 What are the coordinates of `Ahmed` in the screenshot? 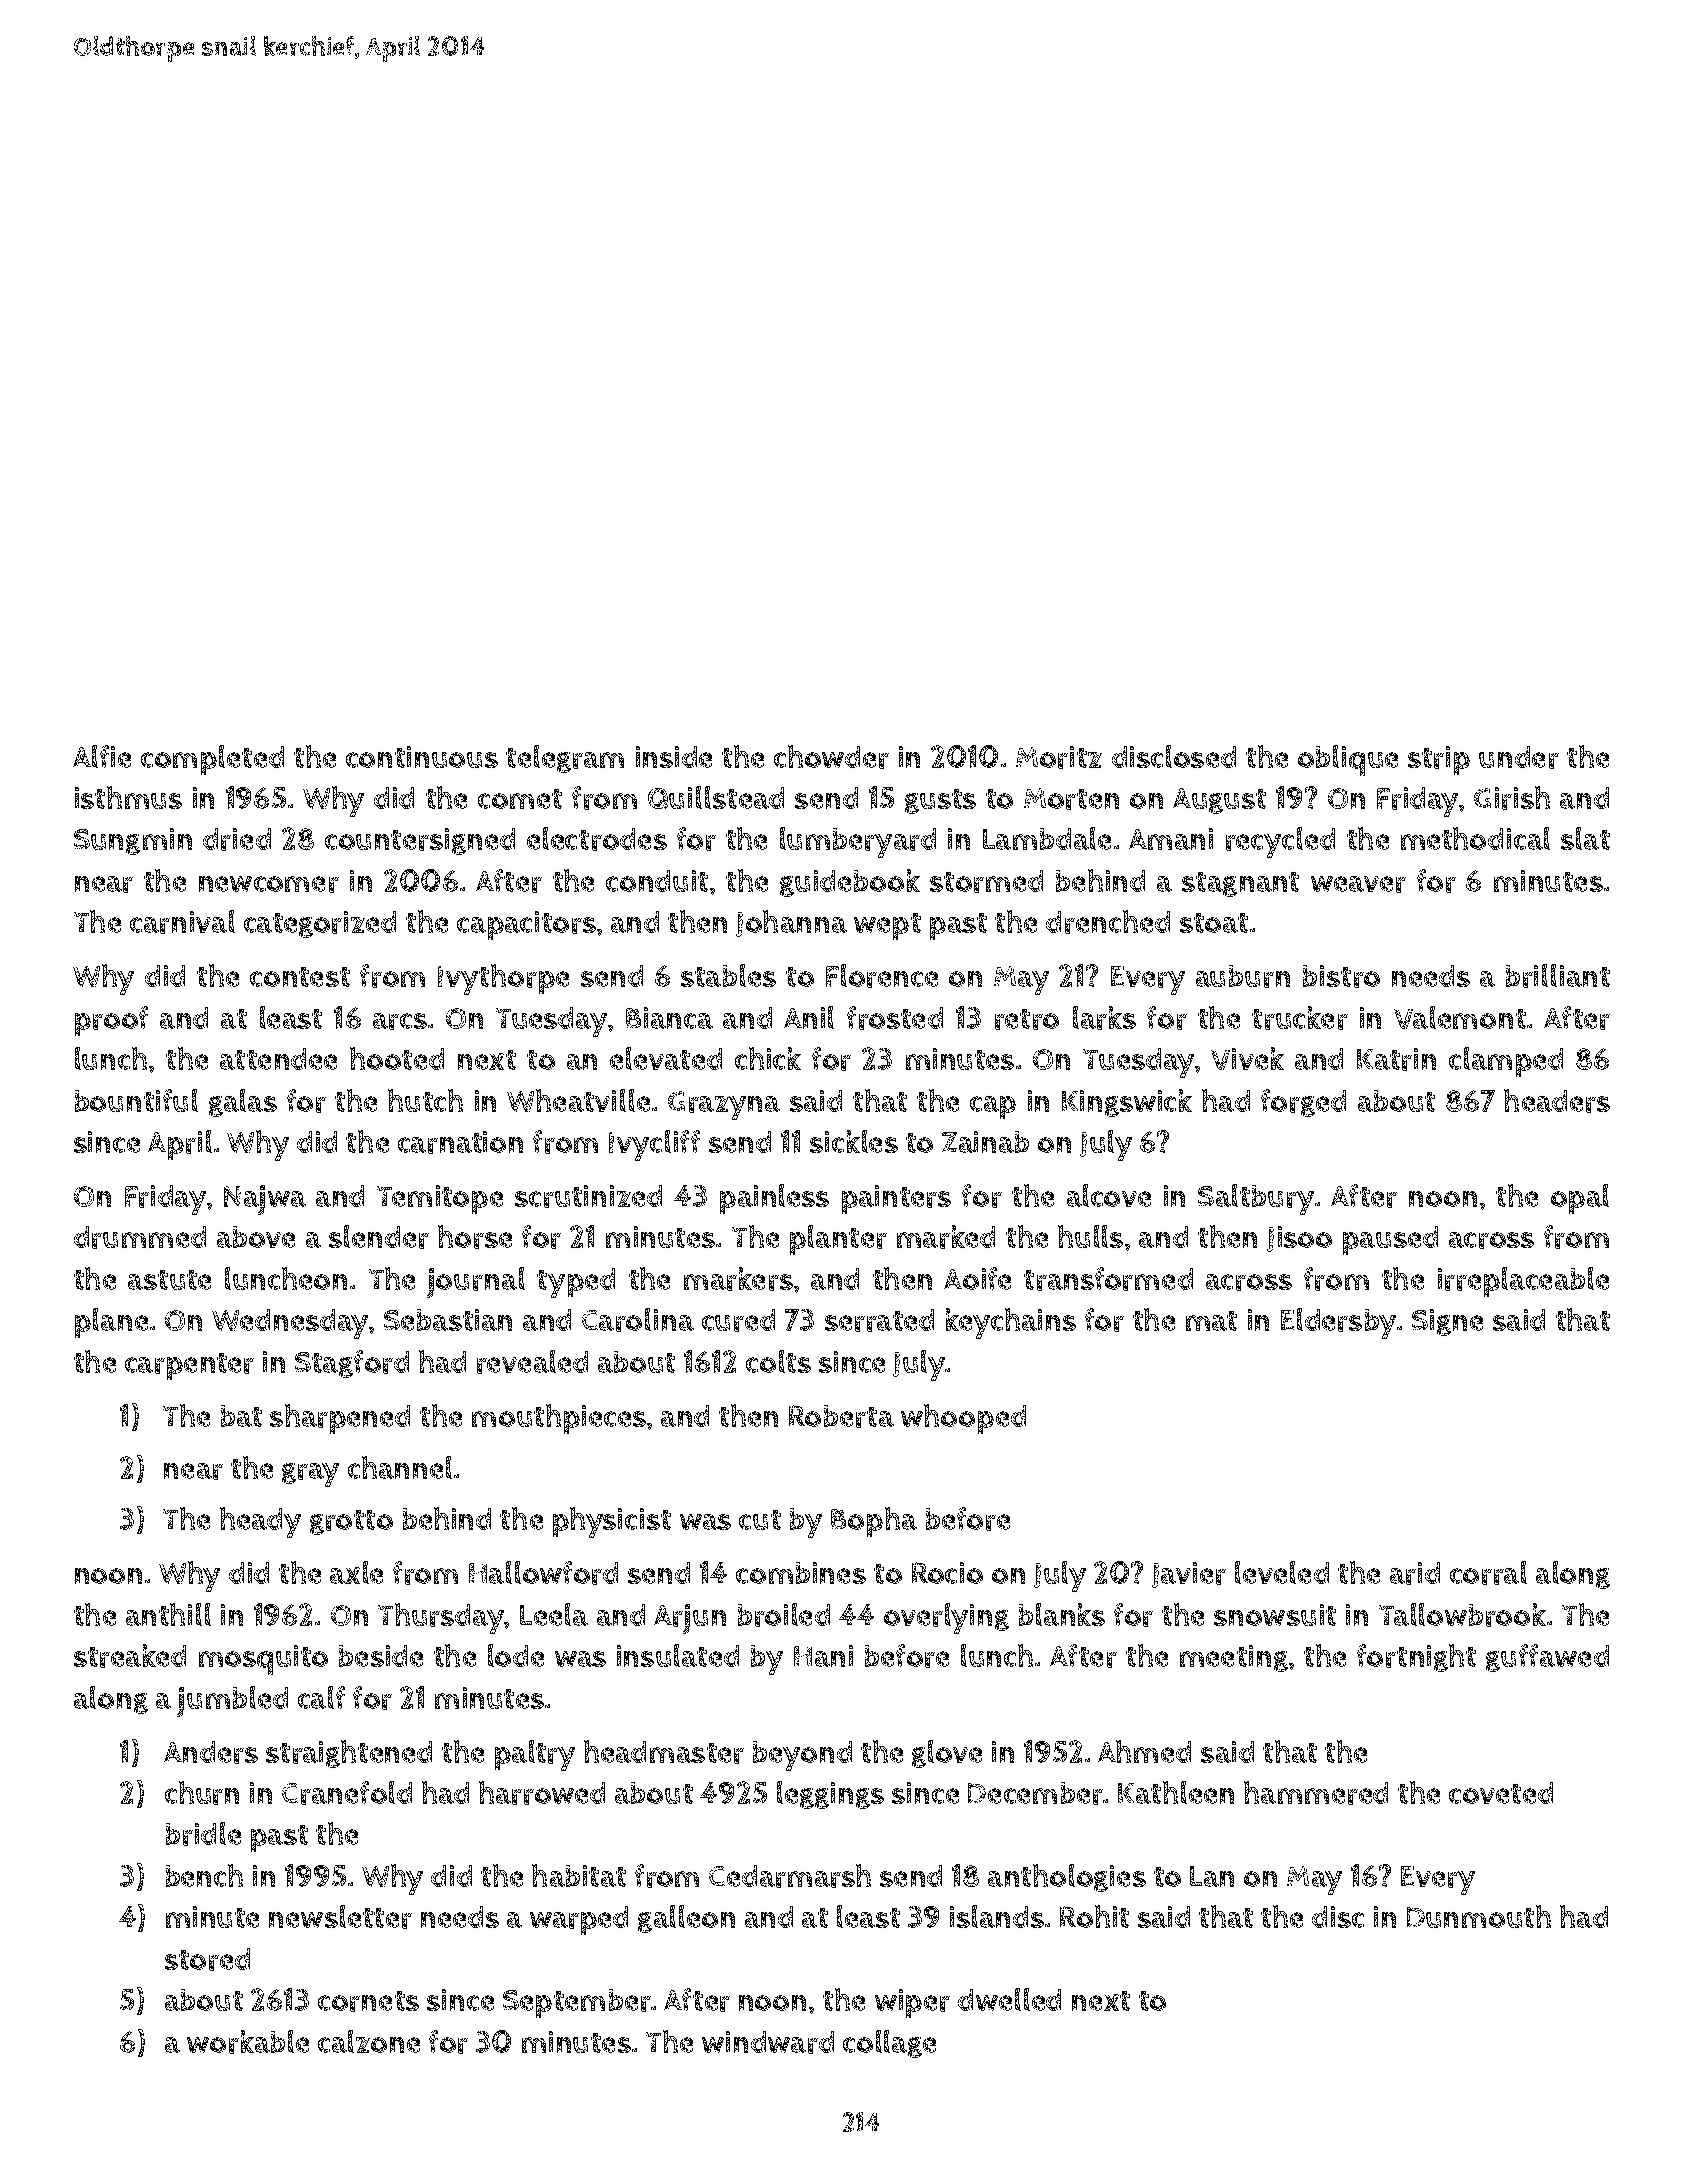 It's located at (1144, 1751).
